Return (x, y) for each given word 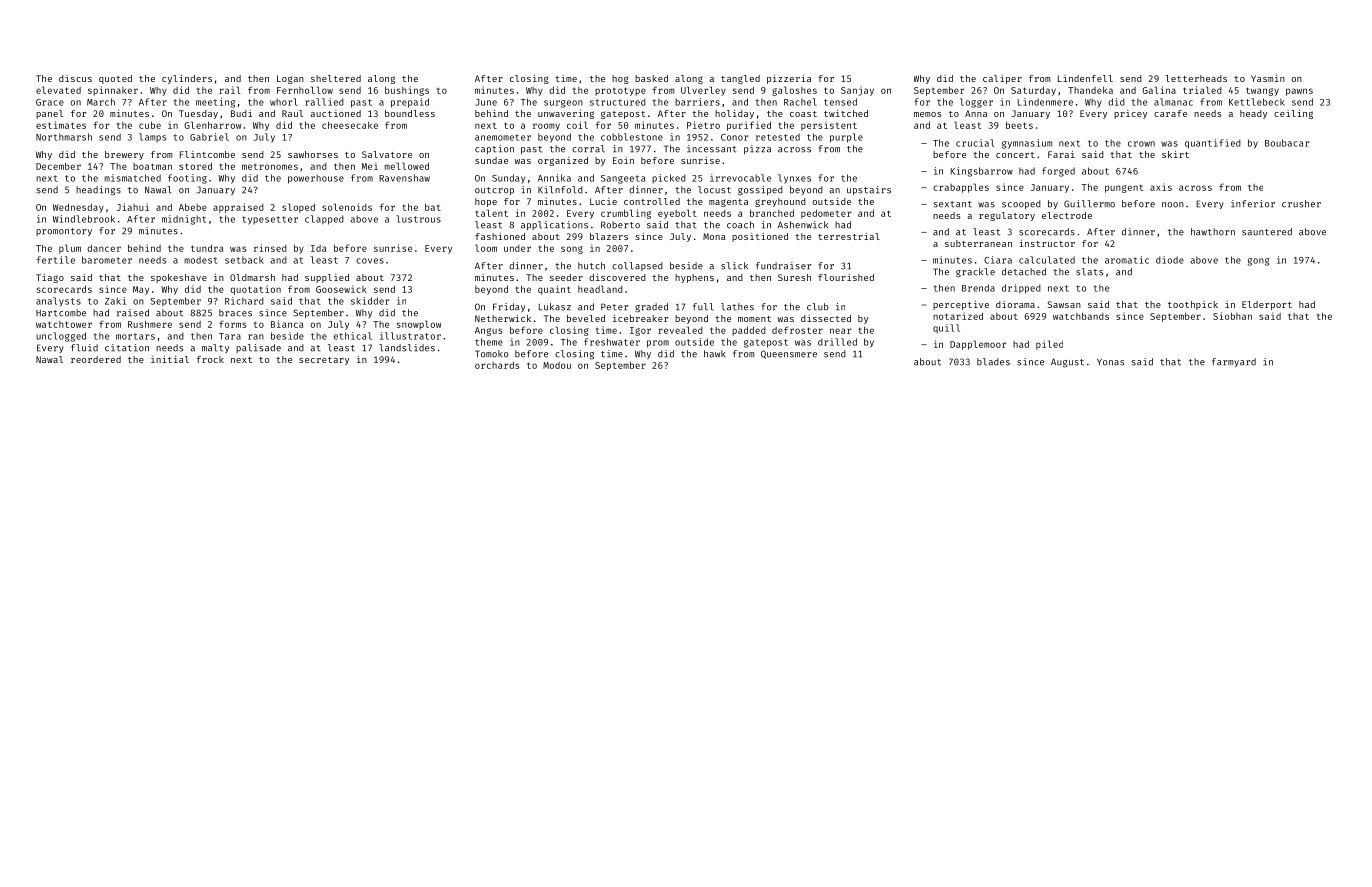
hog (620, 79)
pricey (1130, 114)
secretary (324, 361)
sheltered (336, 78)
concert (1015, 155)
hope (486, 202)
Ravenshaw (404, 178)
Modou (557, 365)
